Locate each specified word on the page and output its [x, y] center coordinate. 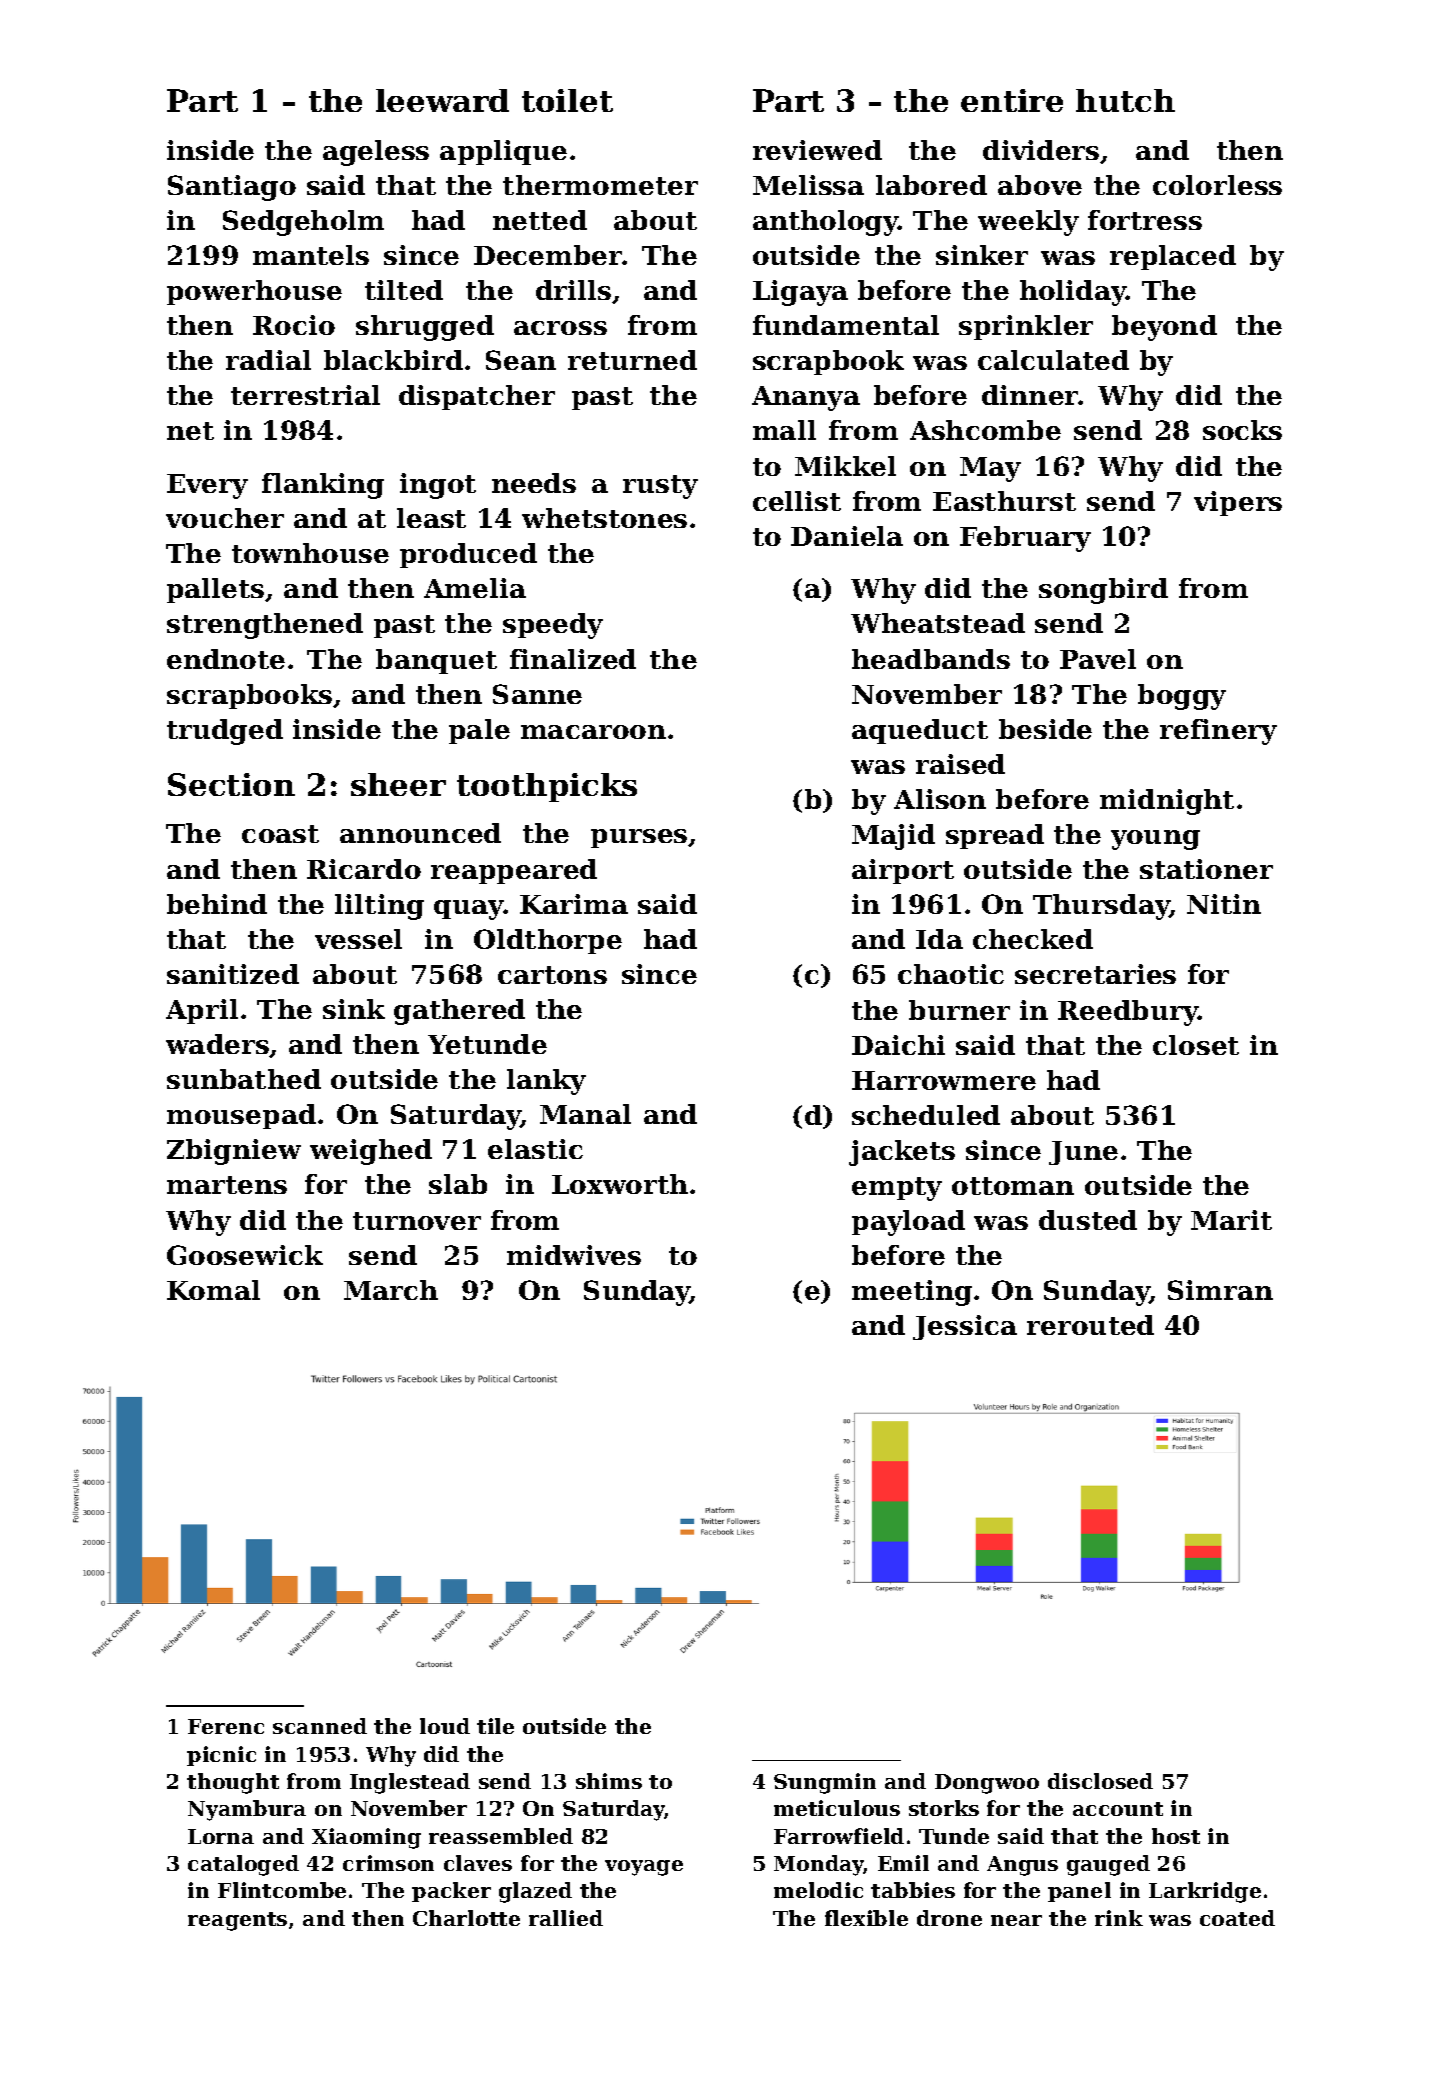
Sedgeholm [303, 223]
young [1155, 840]
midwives [574, 1255]
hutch [1125, 100]
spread [995, 836]
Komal [213, 1290]
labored [931, 185]
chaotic [951, 974]
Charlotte [466, 1918]
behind [217, 904]
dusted [1088, 1220]
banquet [436, 661]
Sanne [537, 694]
